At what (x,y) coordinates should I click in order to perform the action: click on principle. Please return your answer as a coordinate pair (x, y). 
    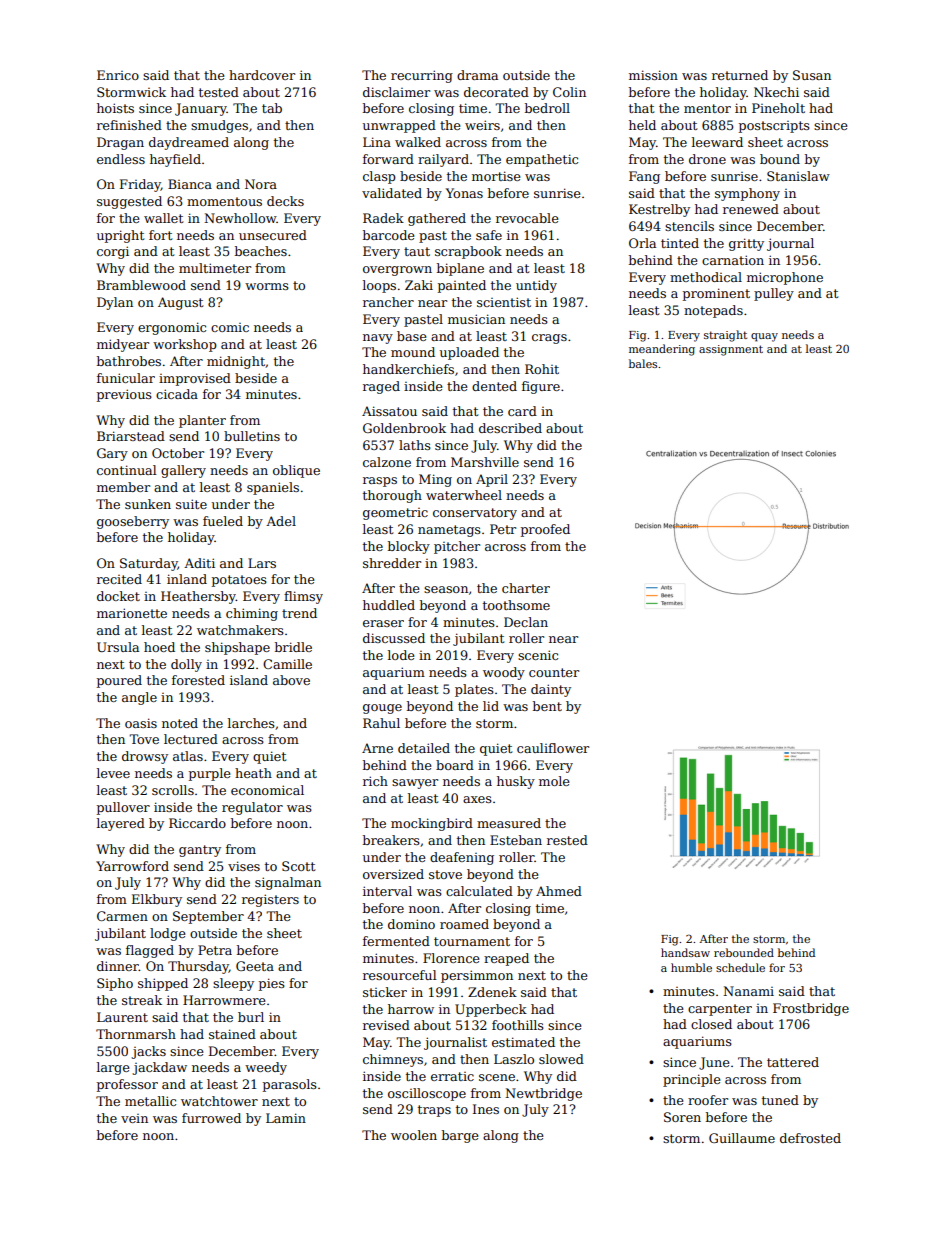
    Looking at the image, I should click on (692, 1080).
